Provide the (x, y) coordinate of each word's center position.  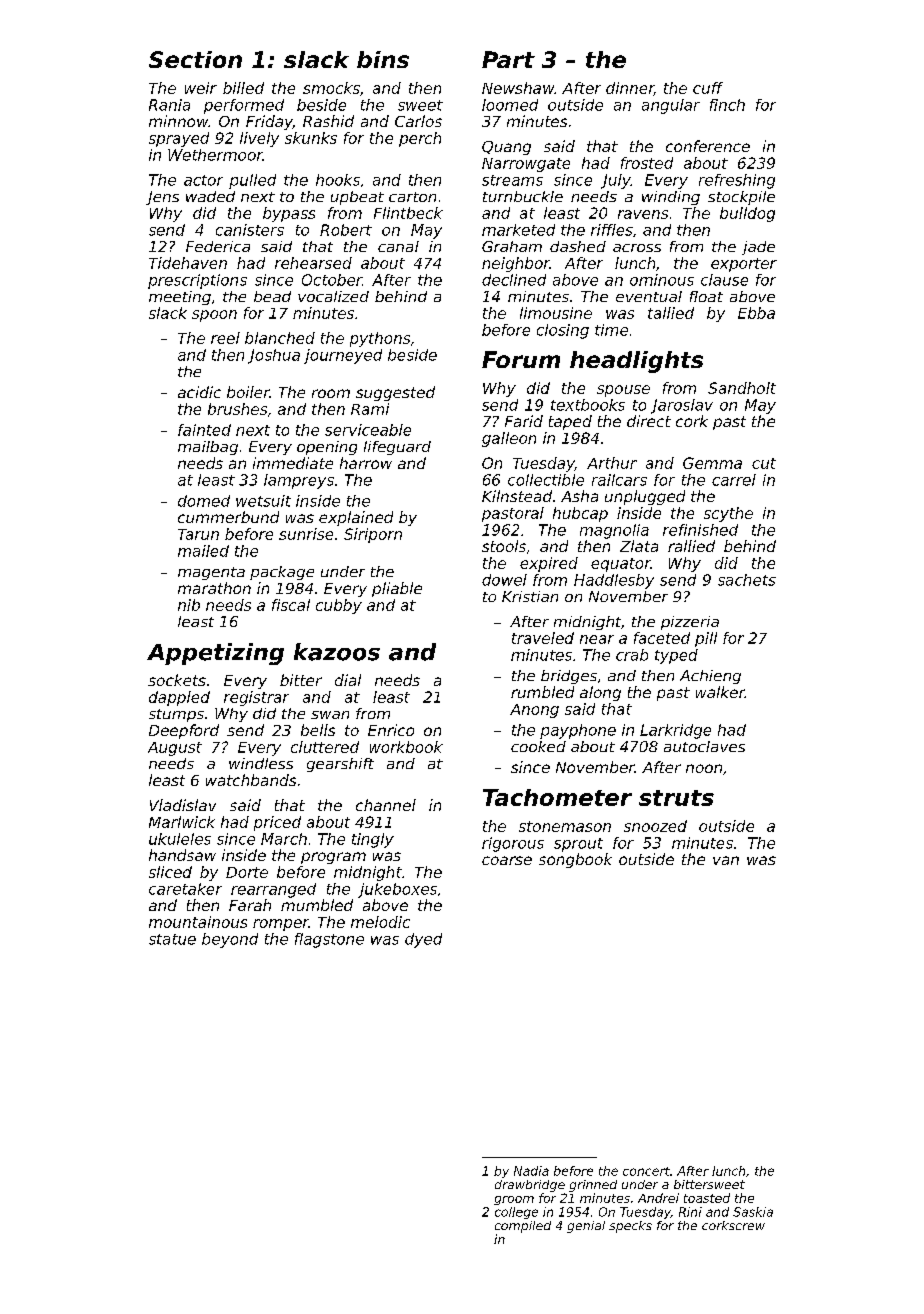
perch (420, 139)
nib (189, 605)
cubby (339, 606)
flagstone (329, 940)
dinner (630, 89)
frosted (647, 163)
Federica (218, 246)
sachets (747, 580)
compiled (523, 1227)
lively (259, 139)
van (726, 860)
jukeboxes (397, 890)
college (516, 1213)
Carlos (418, 121)
